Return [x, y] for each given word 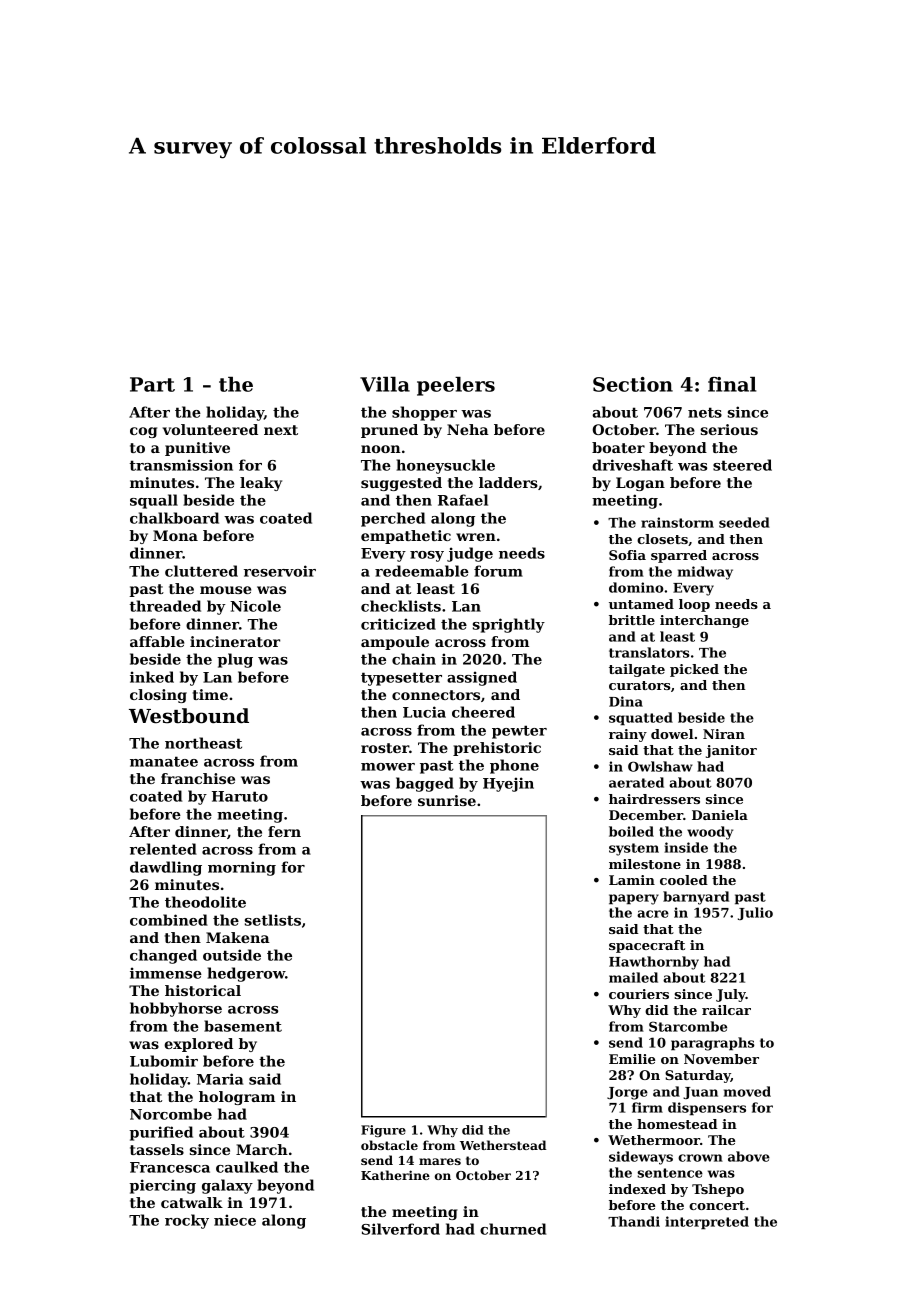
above [749, 1156]
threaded [165, 606]
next [281, 430]
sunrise [447, 800]
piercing [163, 1186]
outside [232, 955]
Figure [383, 1131]
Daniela [720, 815]
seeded [744, 522]
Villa [385, 384]
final [732, 384]
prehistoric [497, 749]
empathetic [406, 537]
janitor [731, 751]
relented [163, 849]
